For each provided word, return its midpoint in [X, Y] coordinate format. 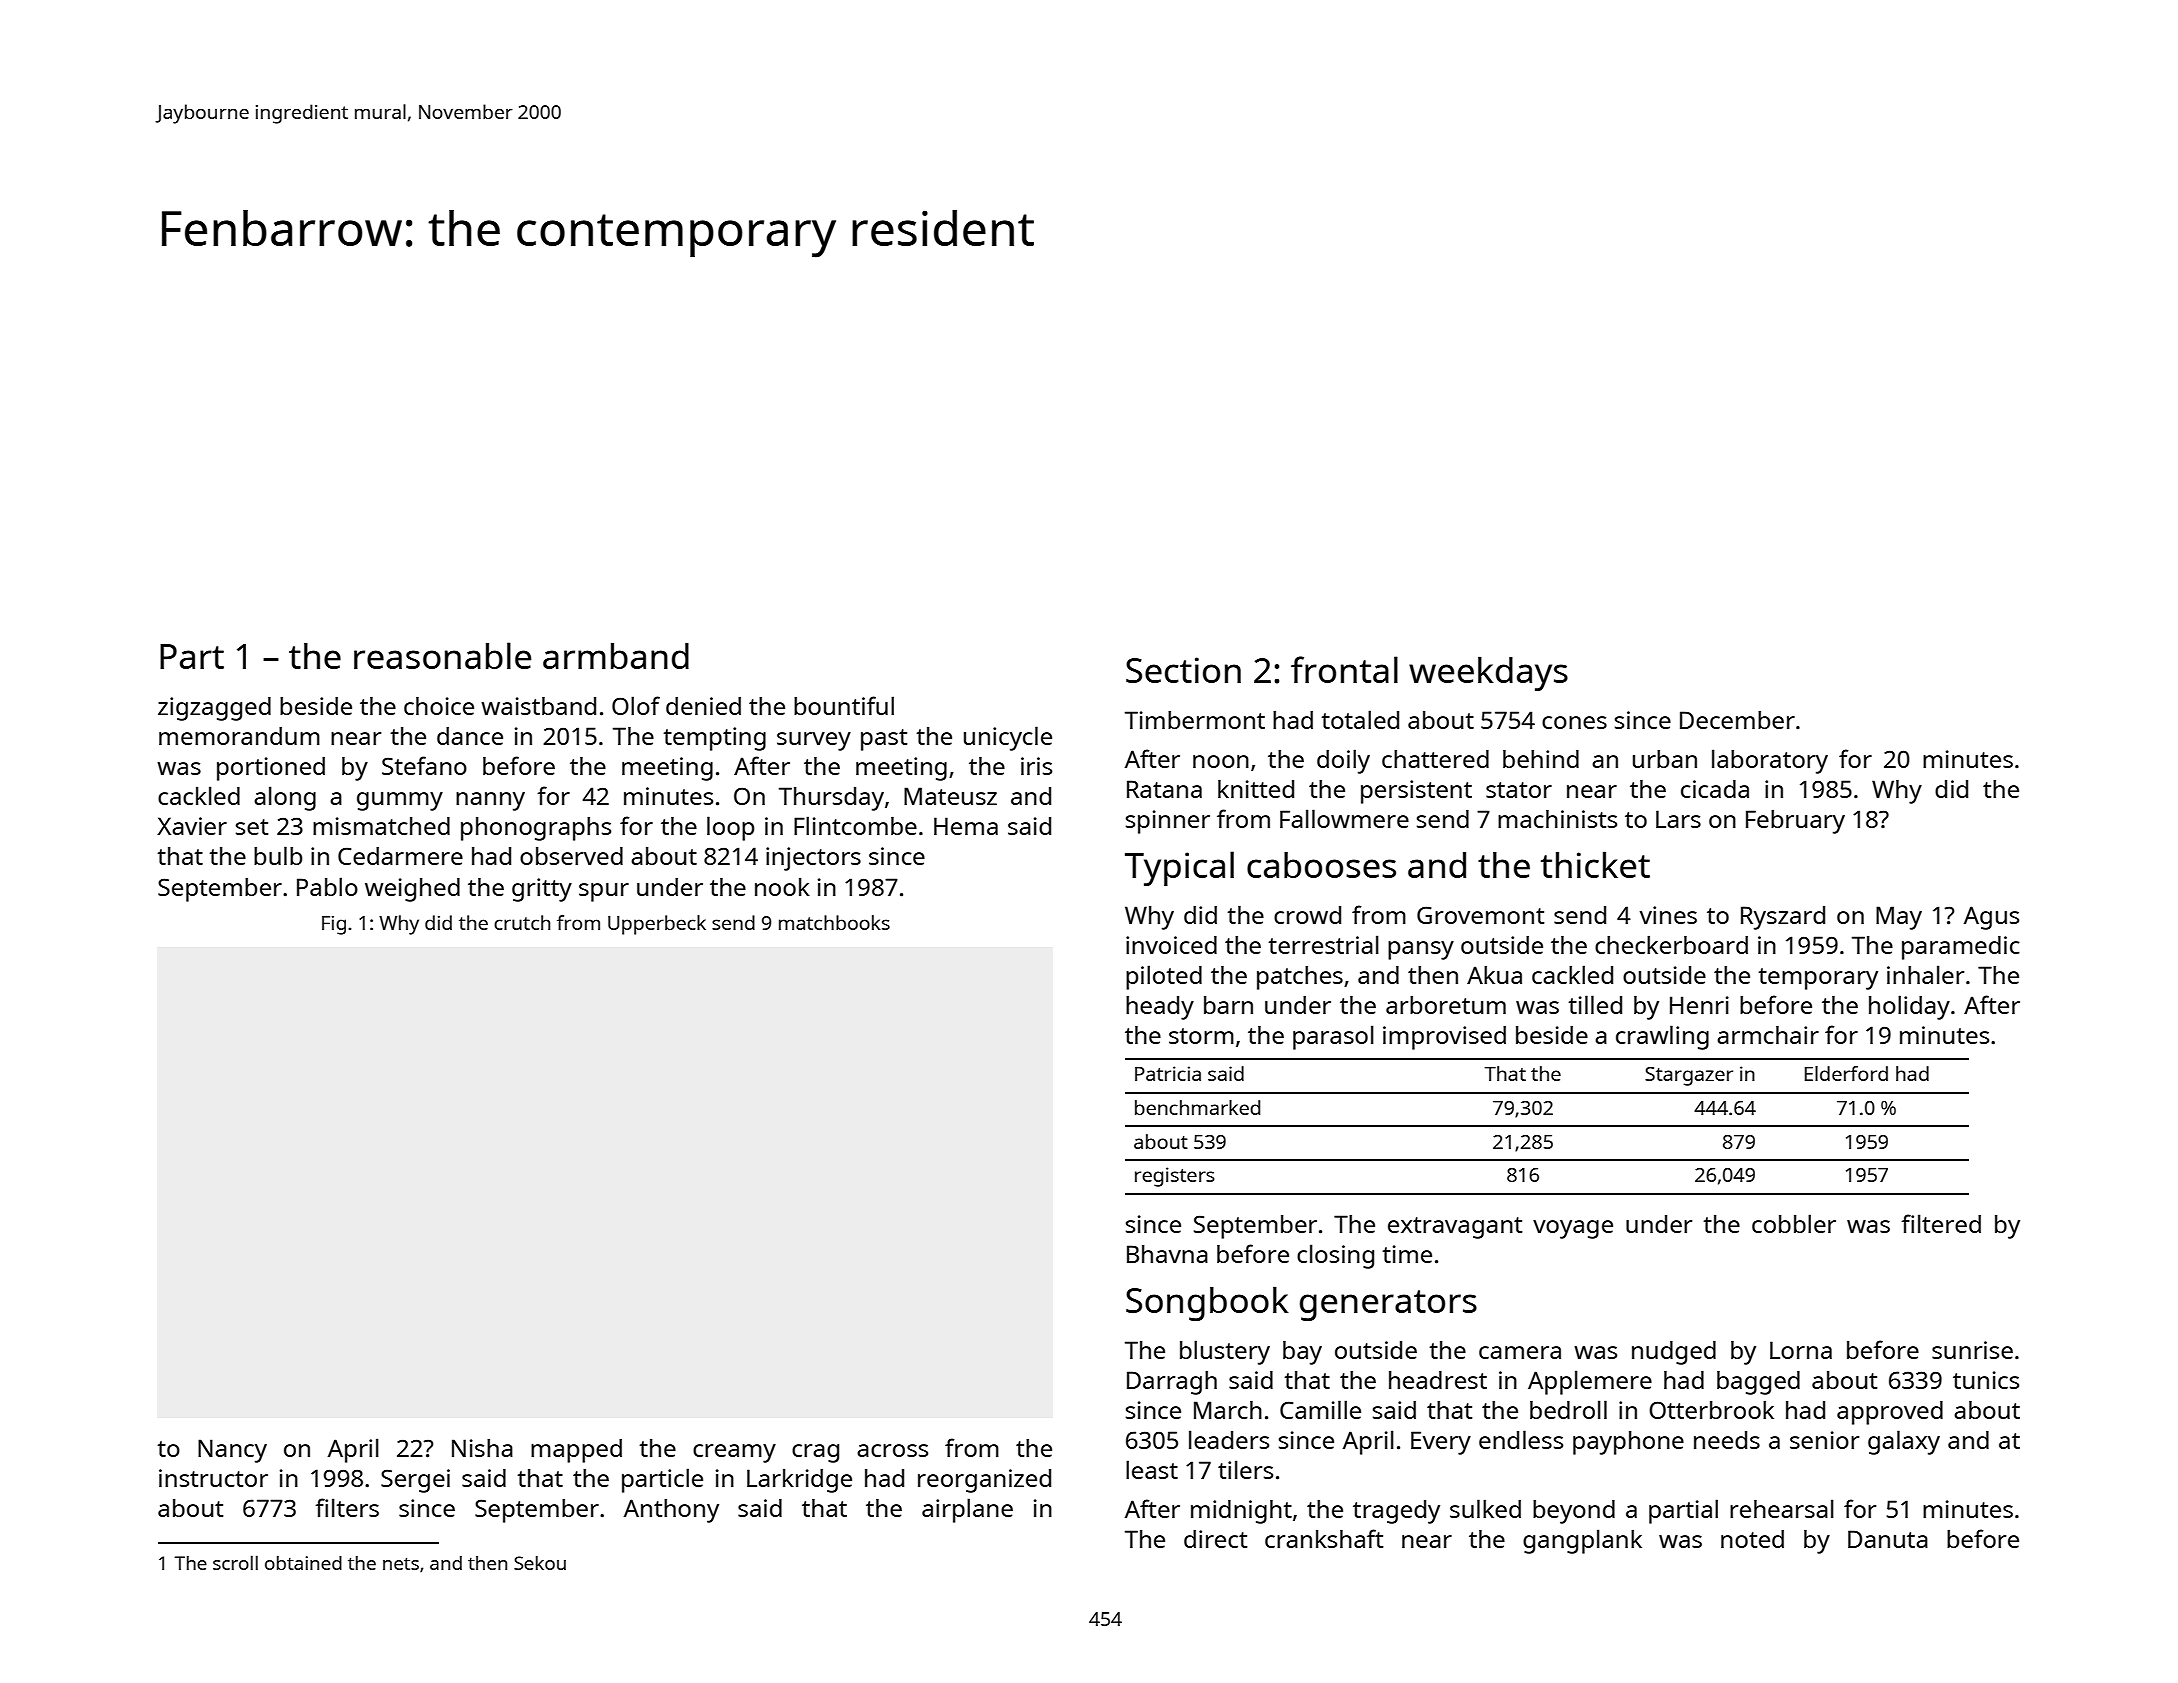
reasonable [442, 655]
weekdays [1488, 673]
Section [1183, 670]
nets [401, 1563]
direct [1215, 1539]
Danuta [1888, 1539]
